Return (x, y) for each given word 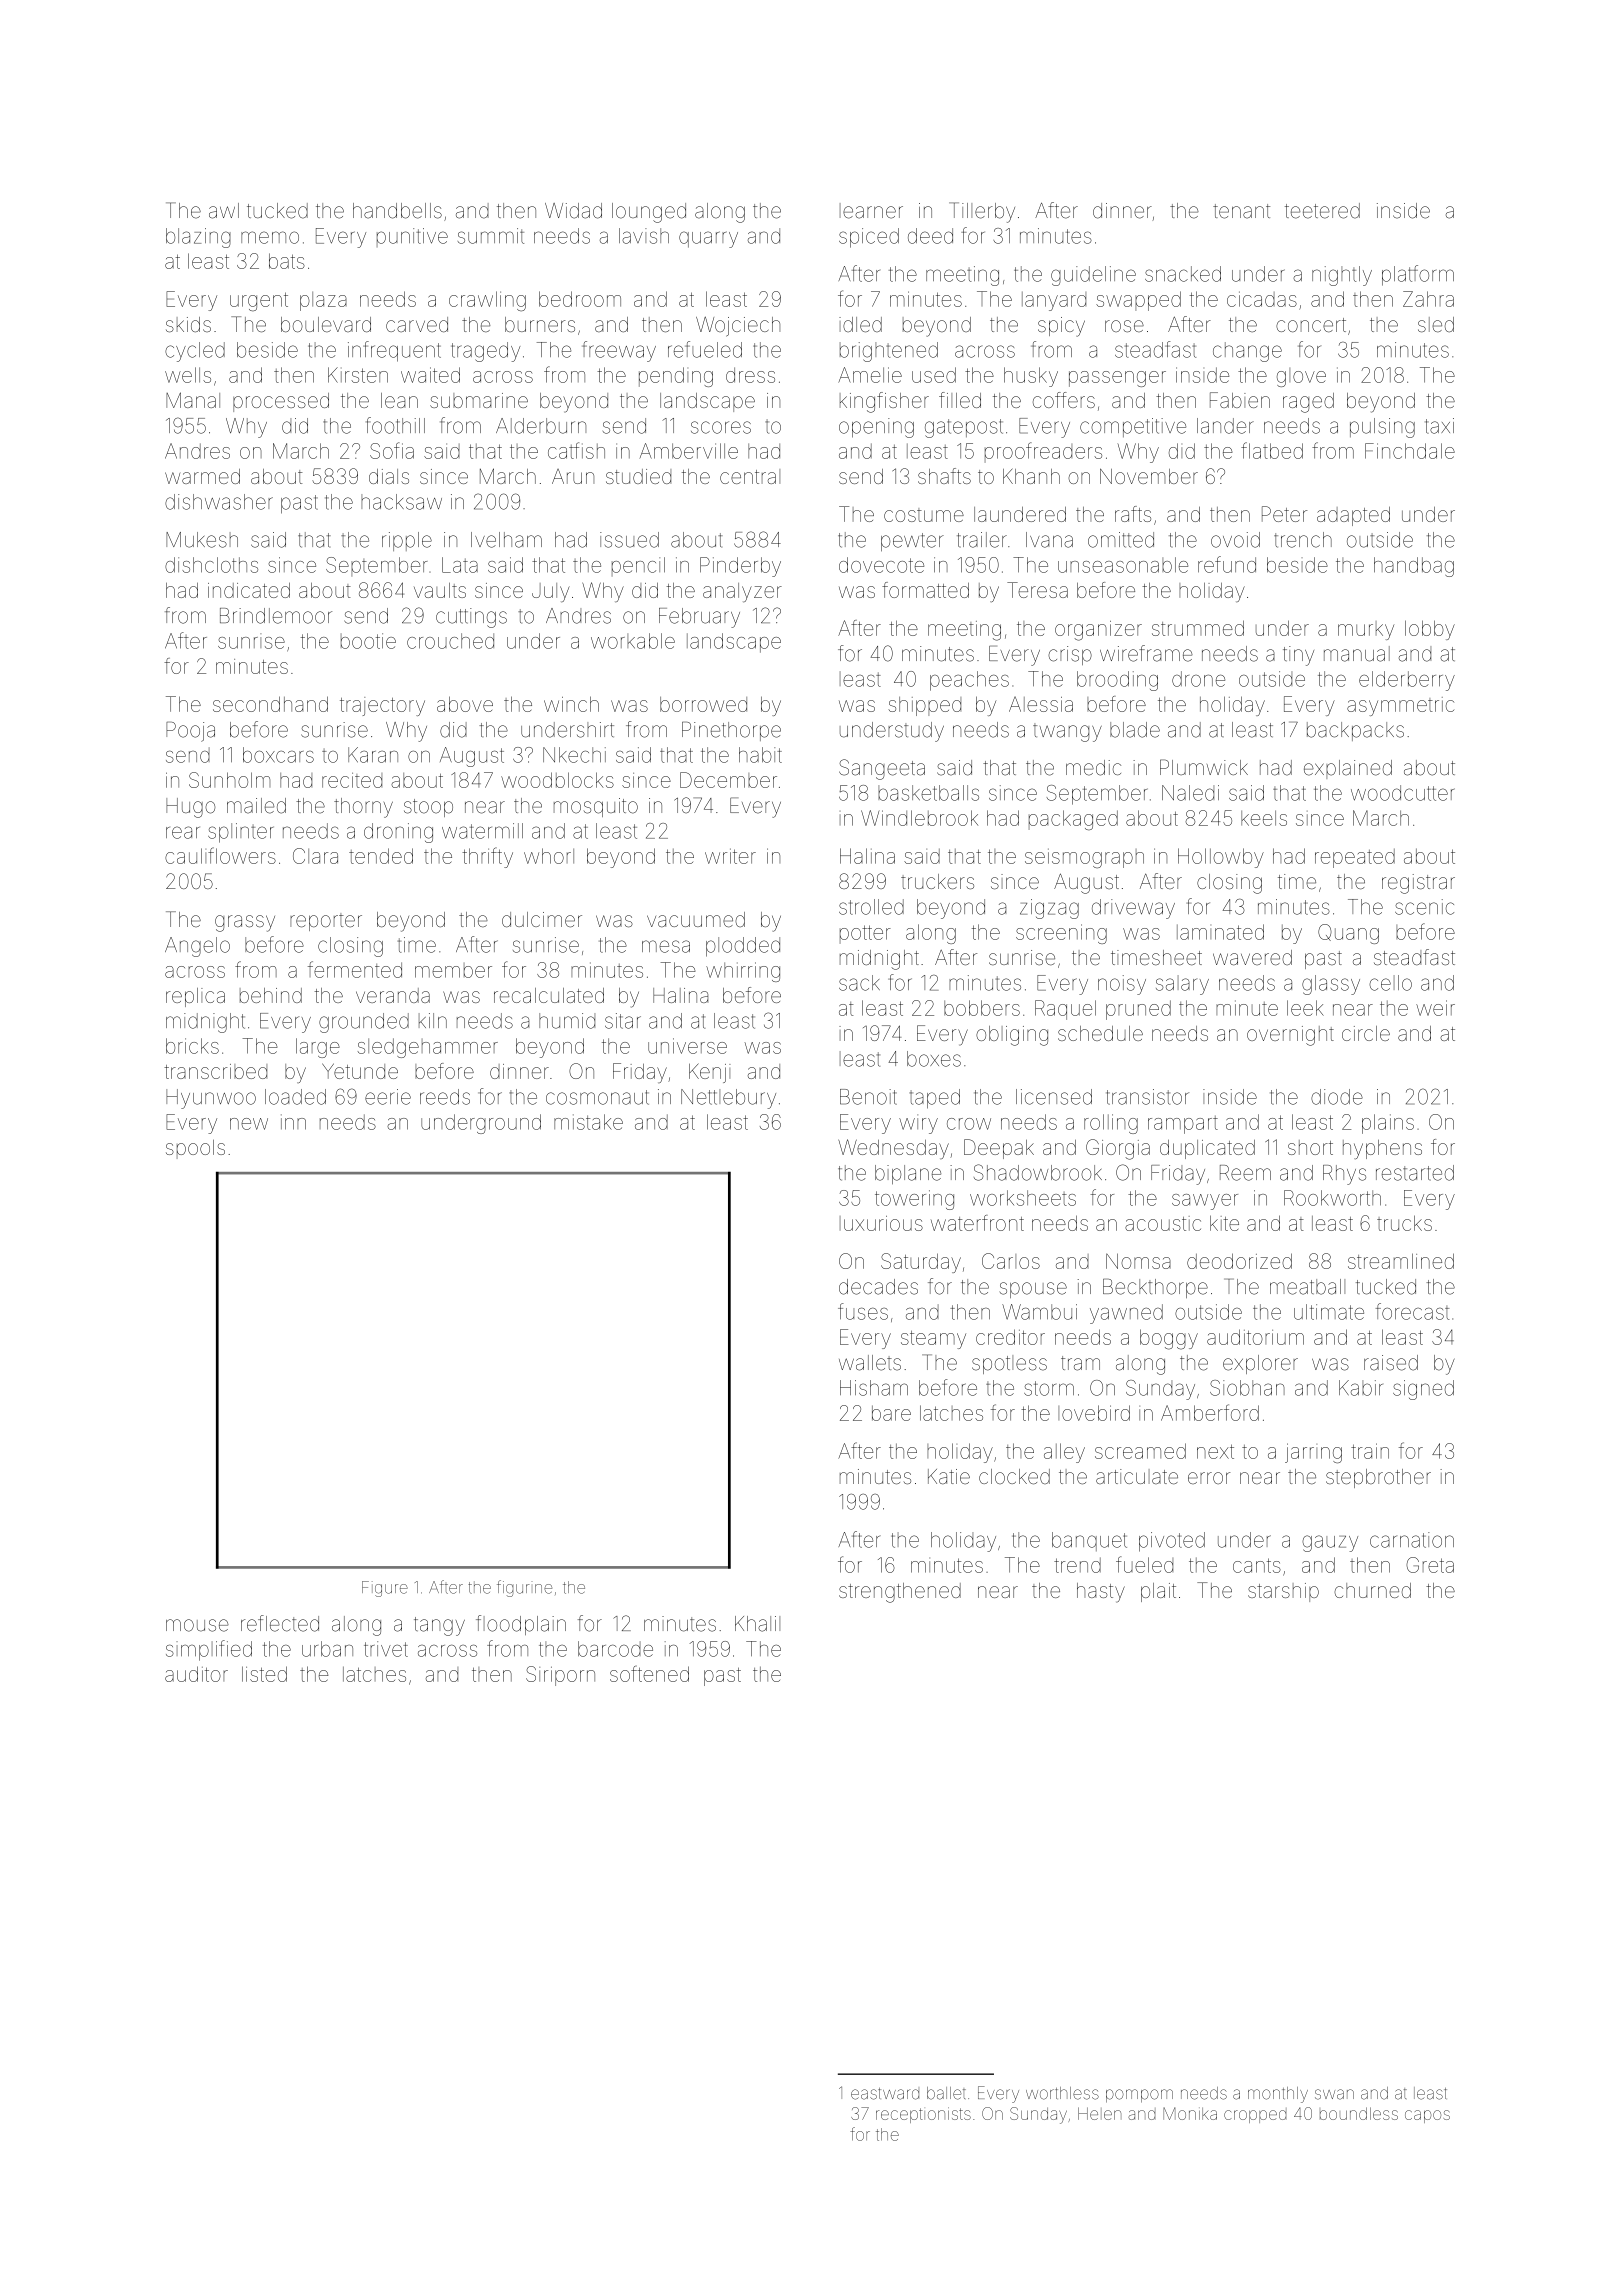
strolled (871, 907)
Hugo (190, 808)
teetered (1322, 211)
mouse (197, 1625)
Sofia (392, 450)
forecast (1413, 1311)
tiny (1298, 656)
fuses (863, 1311)
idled (860, 324)
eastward (885, 2094)
